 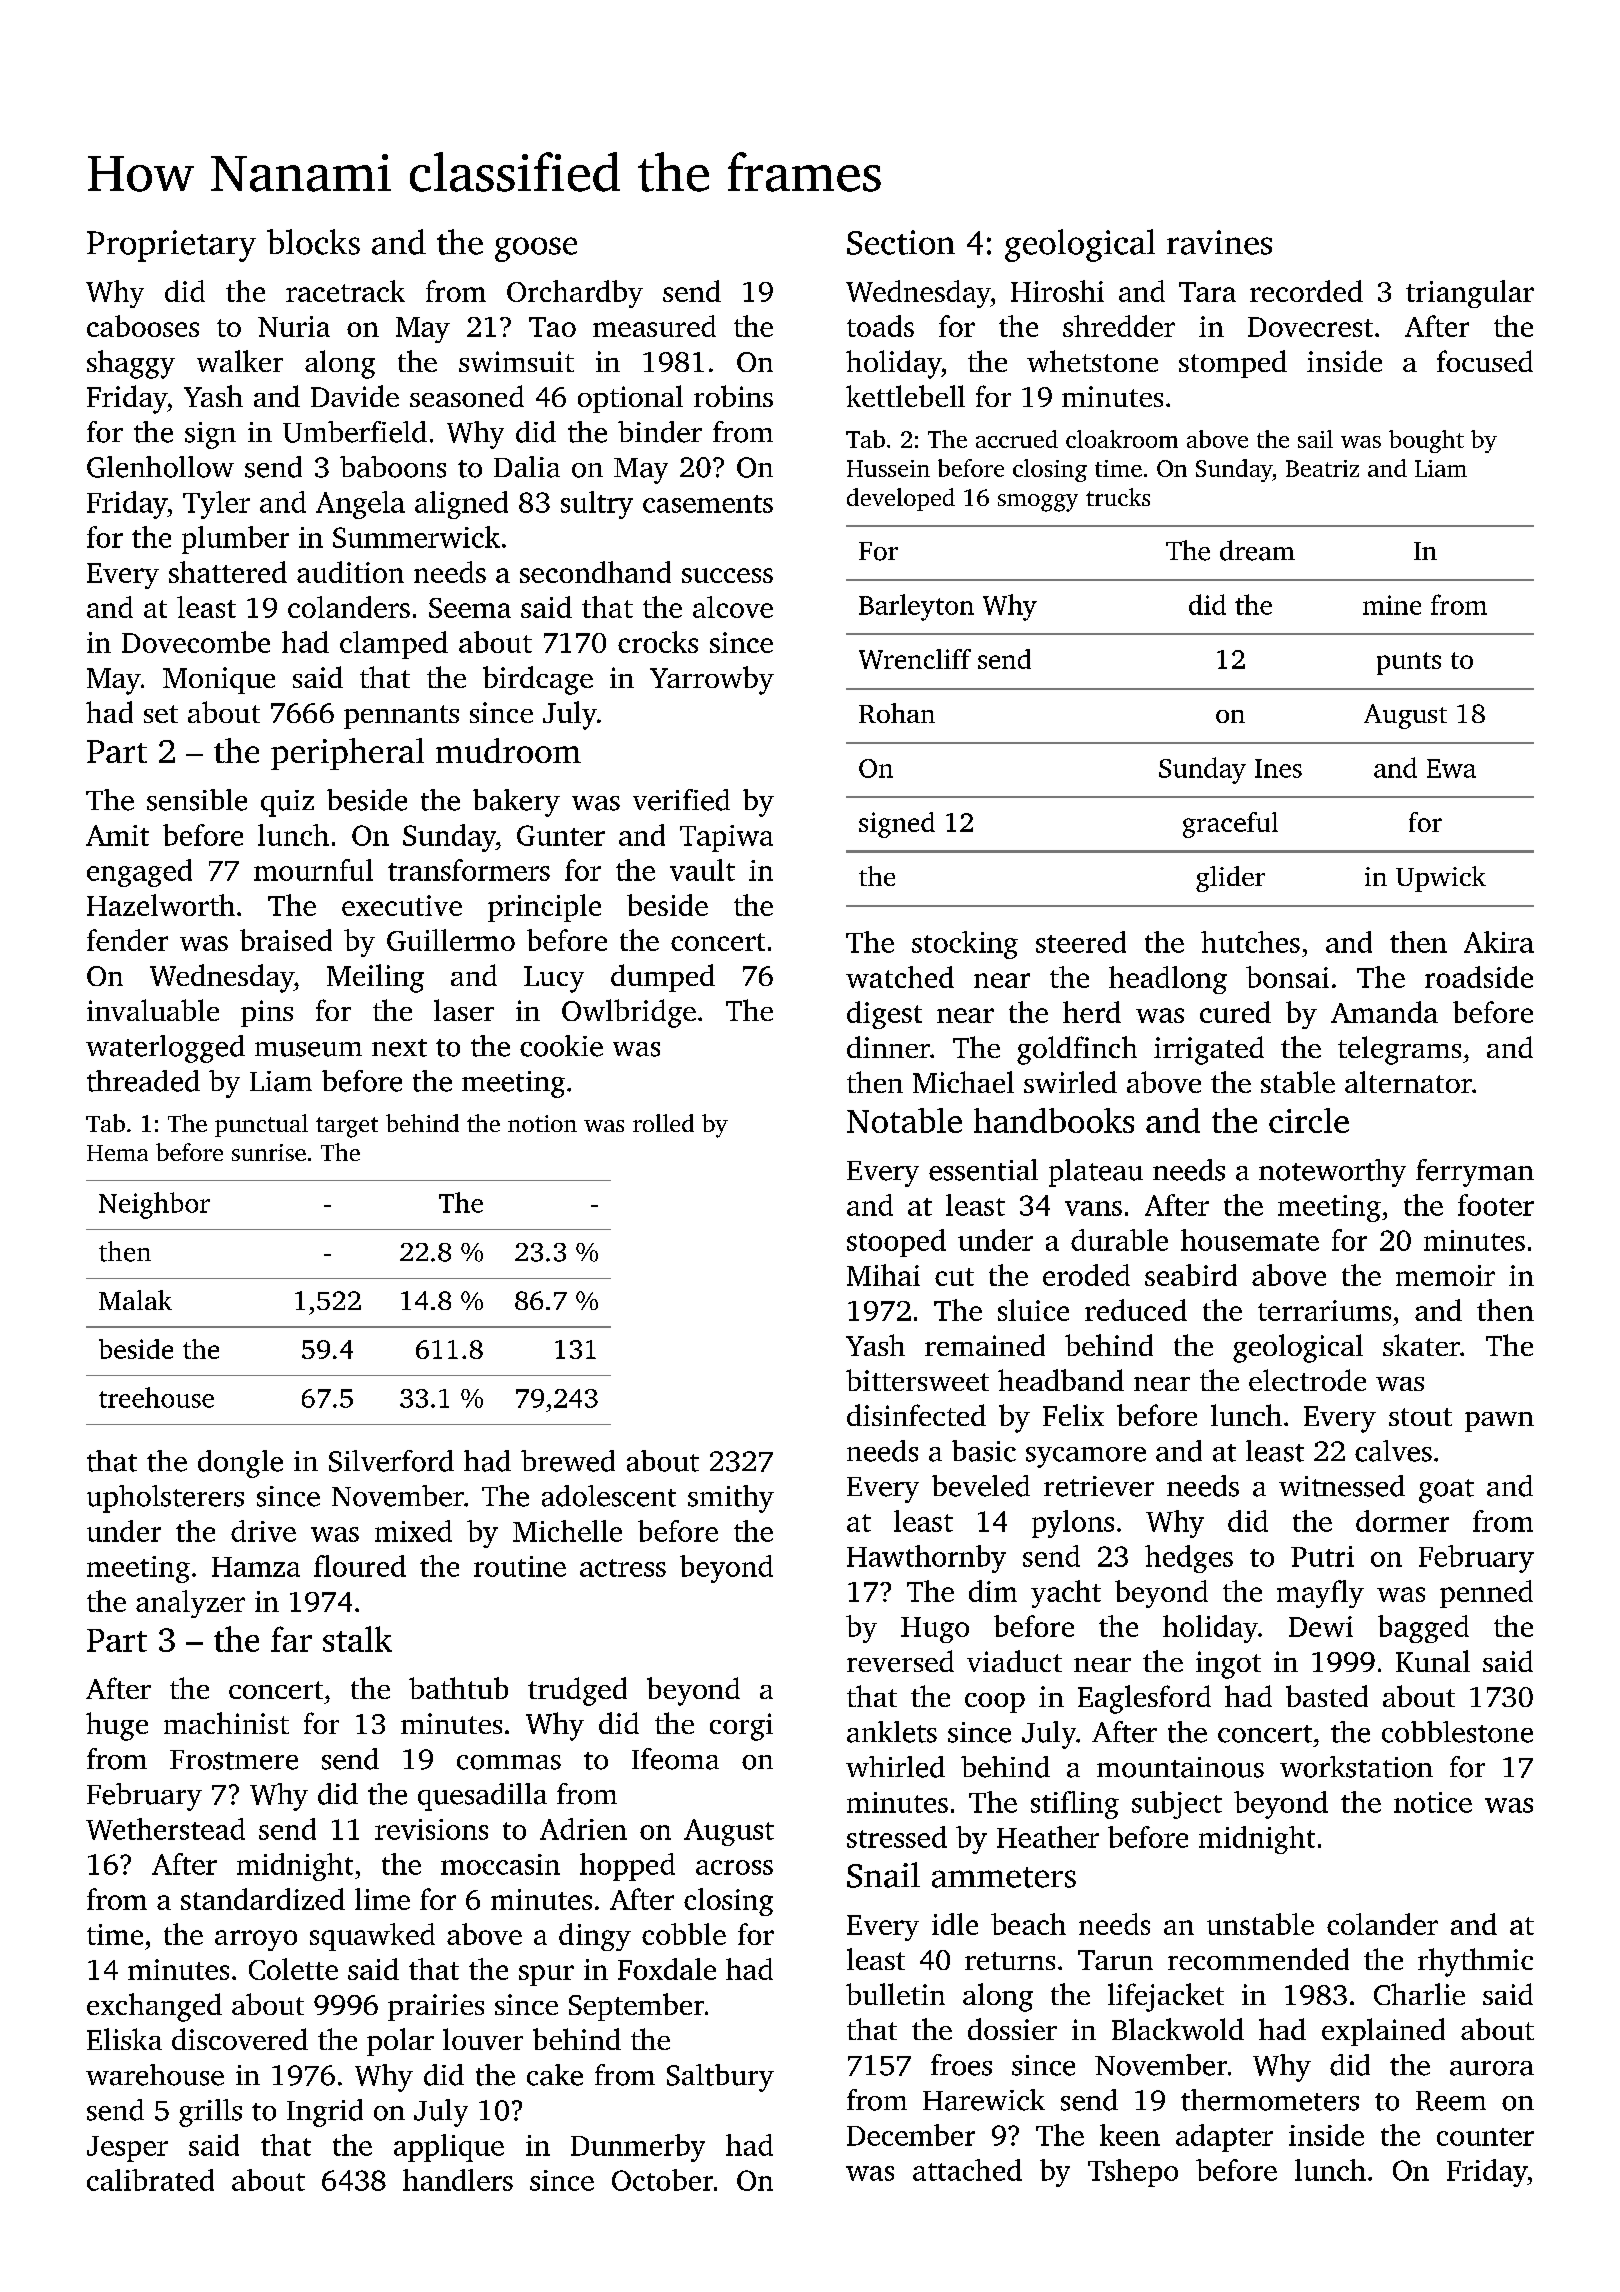 I want to click on mine, so click(x=1392, y=605).
